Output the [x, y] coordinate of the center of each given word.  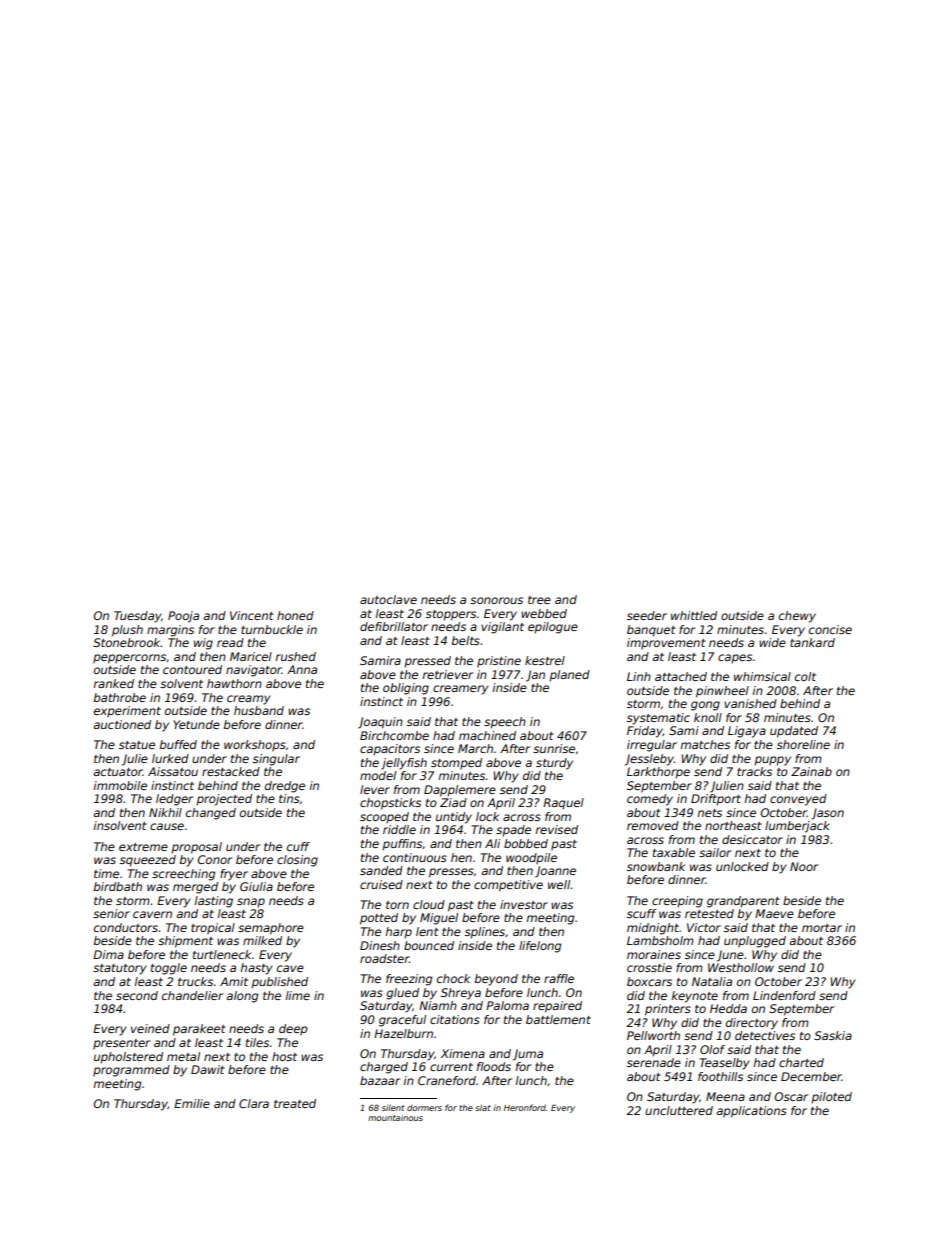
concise [830, 629]
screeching [183, 875]
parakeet [199, 1030]
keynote [694, 997]
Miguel [439, 919]
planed [569, 676]
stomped [456, 764]
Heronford [525, 1107]
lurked [170, 758]
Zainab [811, 771]
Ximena [463, 1053]
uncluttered [679, 1110]
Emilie [192, 1103]
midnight [653, 929]
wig [203, 644]
